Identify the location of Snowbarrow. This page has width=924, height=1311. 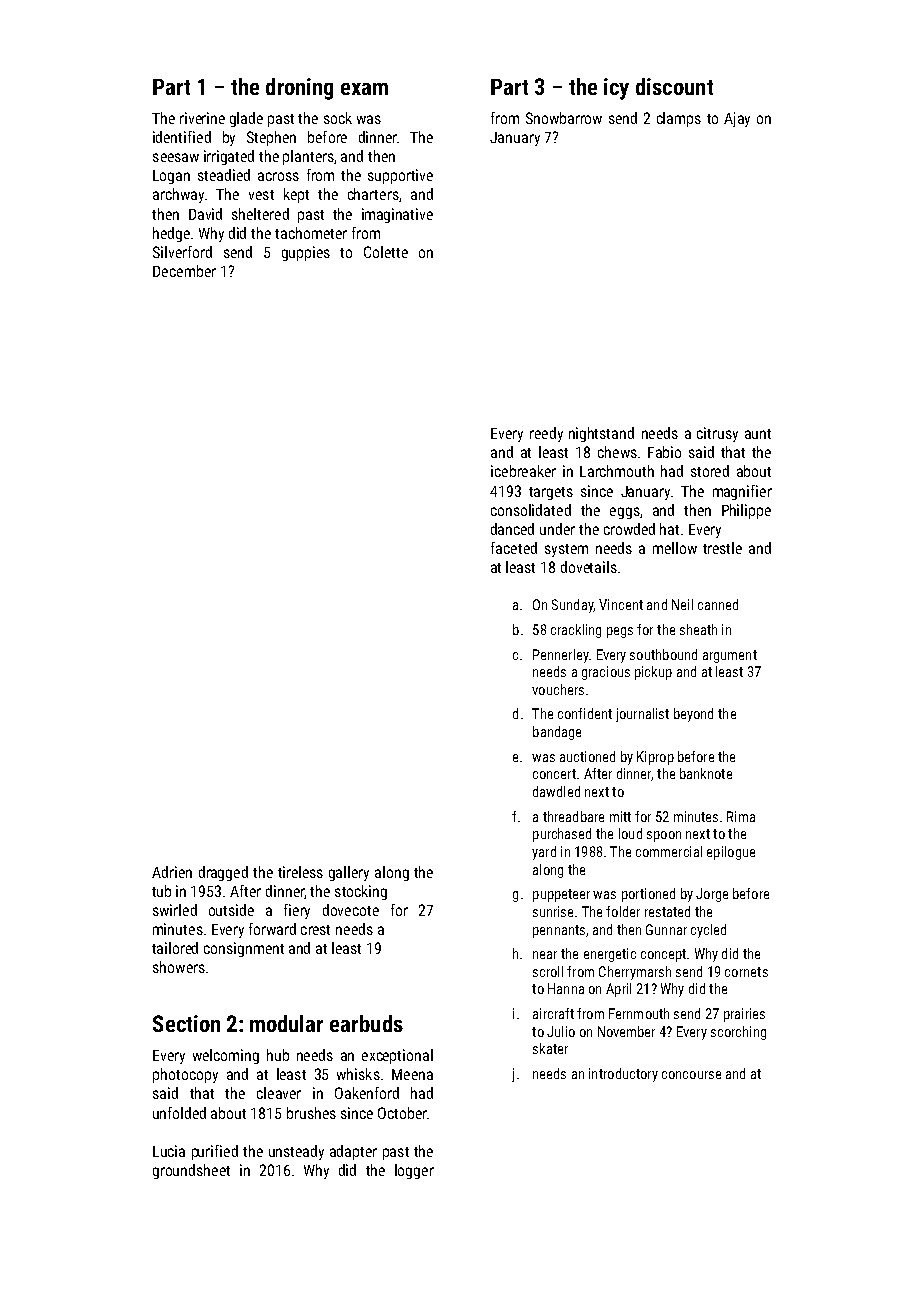
(564, 118).
